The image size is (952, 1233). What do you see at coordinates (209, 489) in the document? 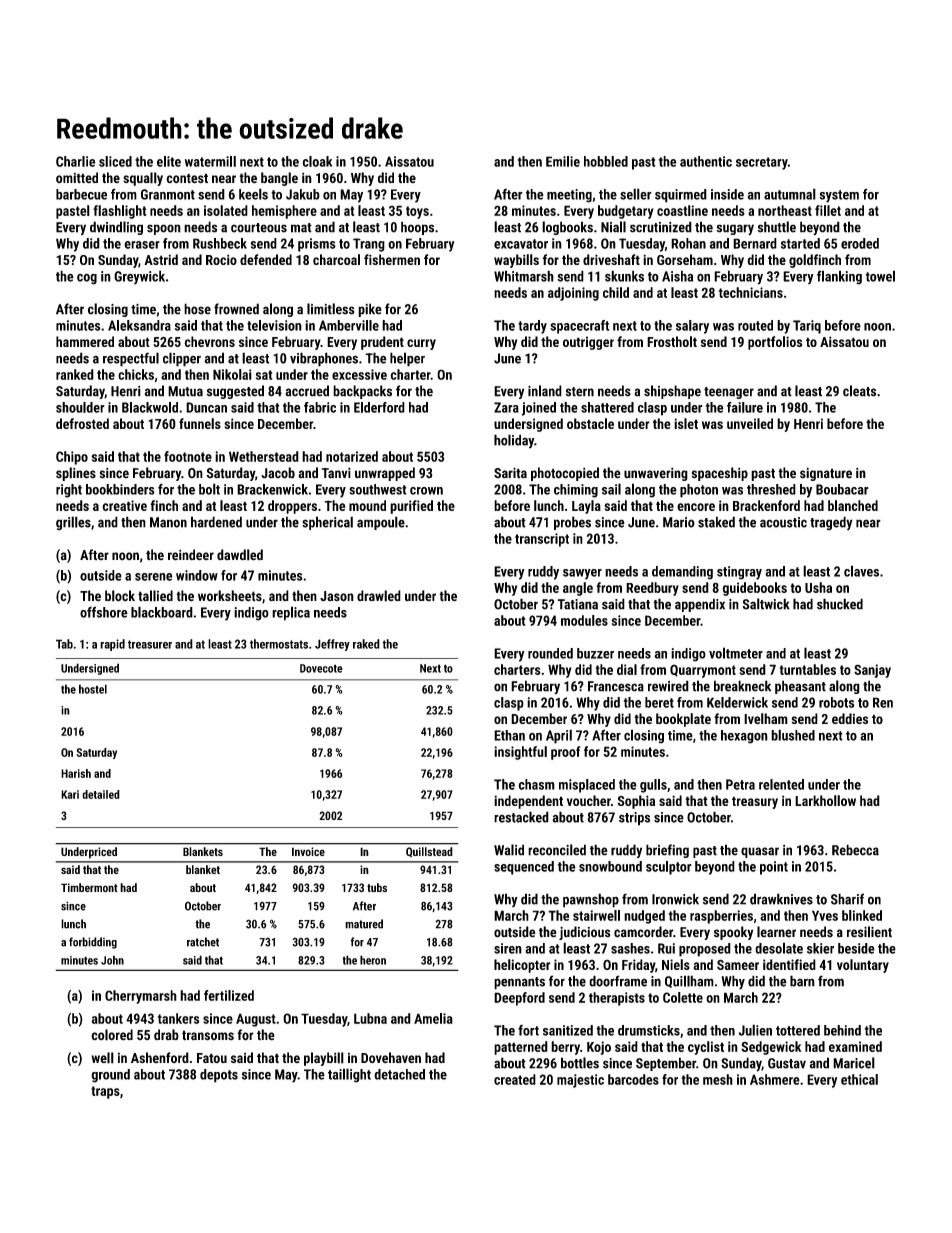
I see `bolt` at bounding box center [209, 489].
